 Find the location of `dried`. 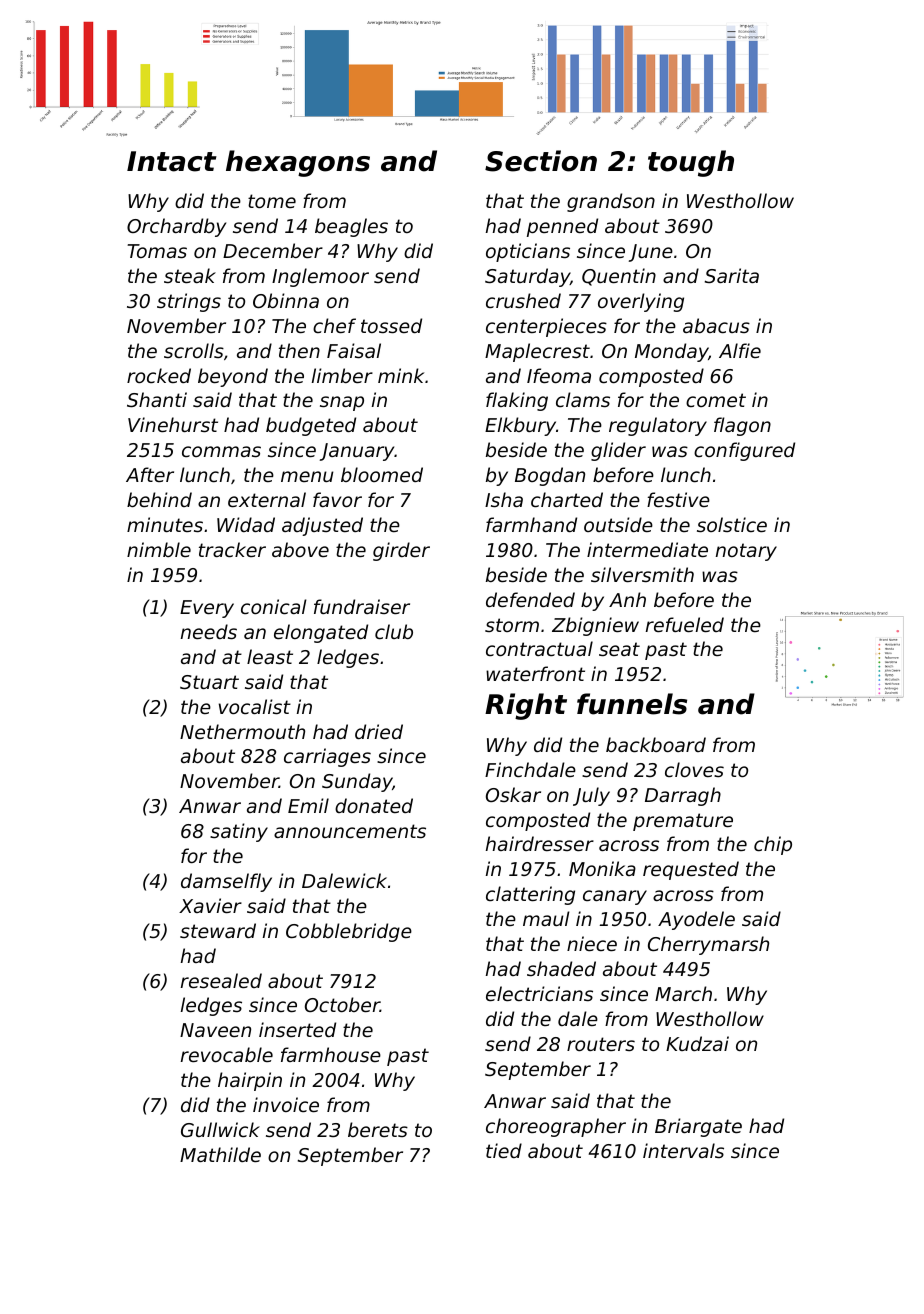

dried is located at coordinates (379, 731).
